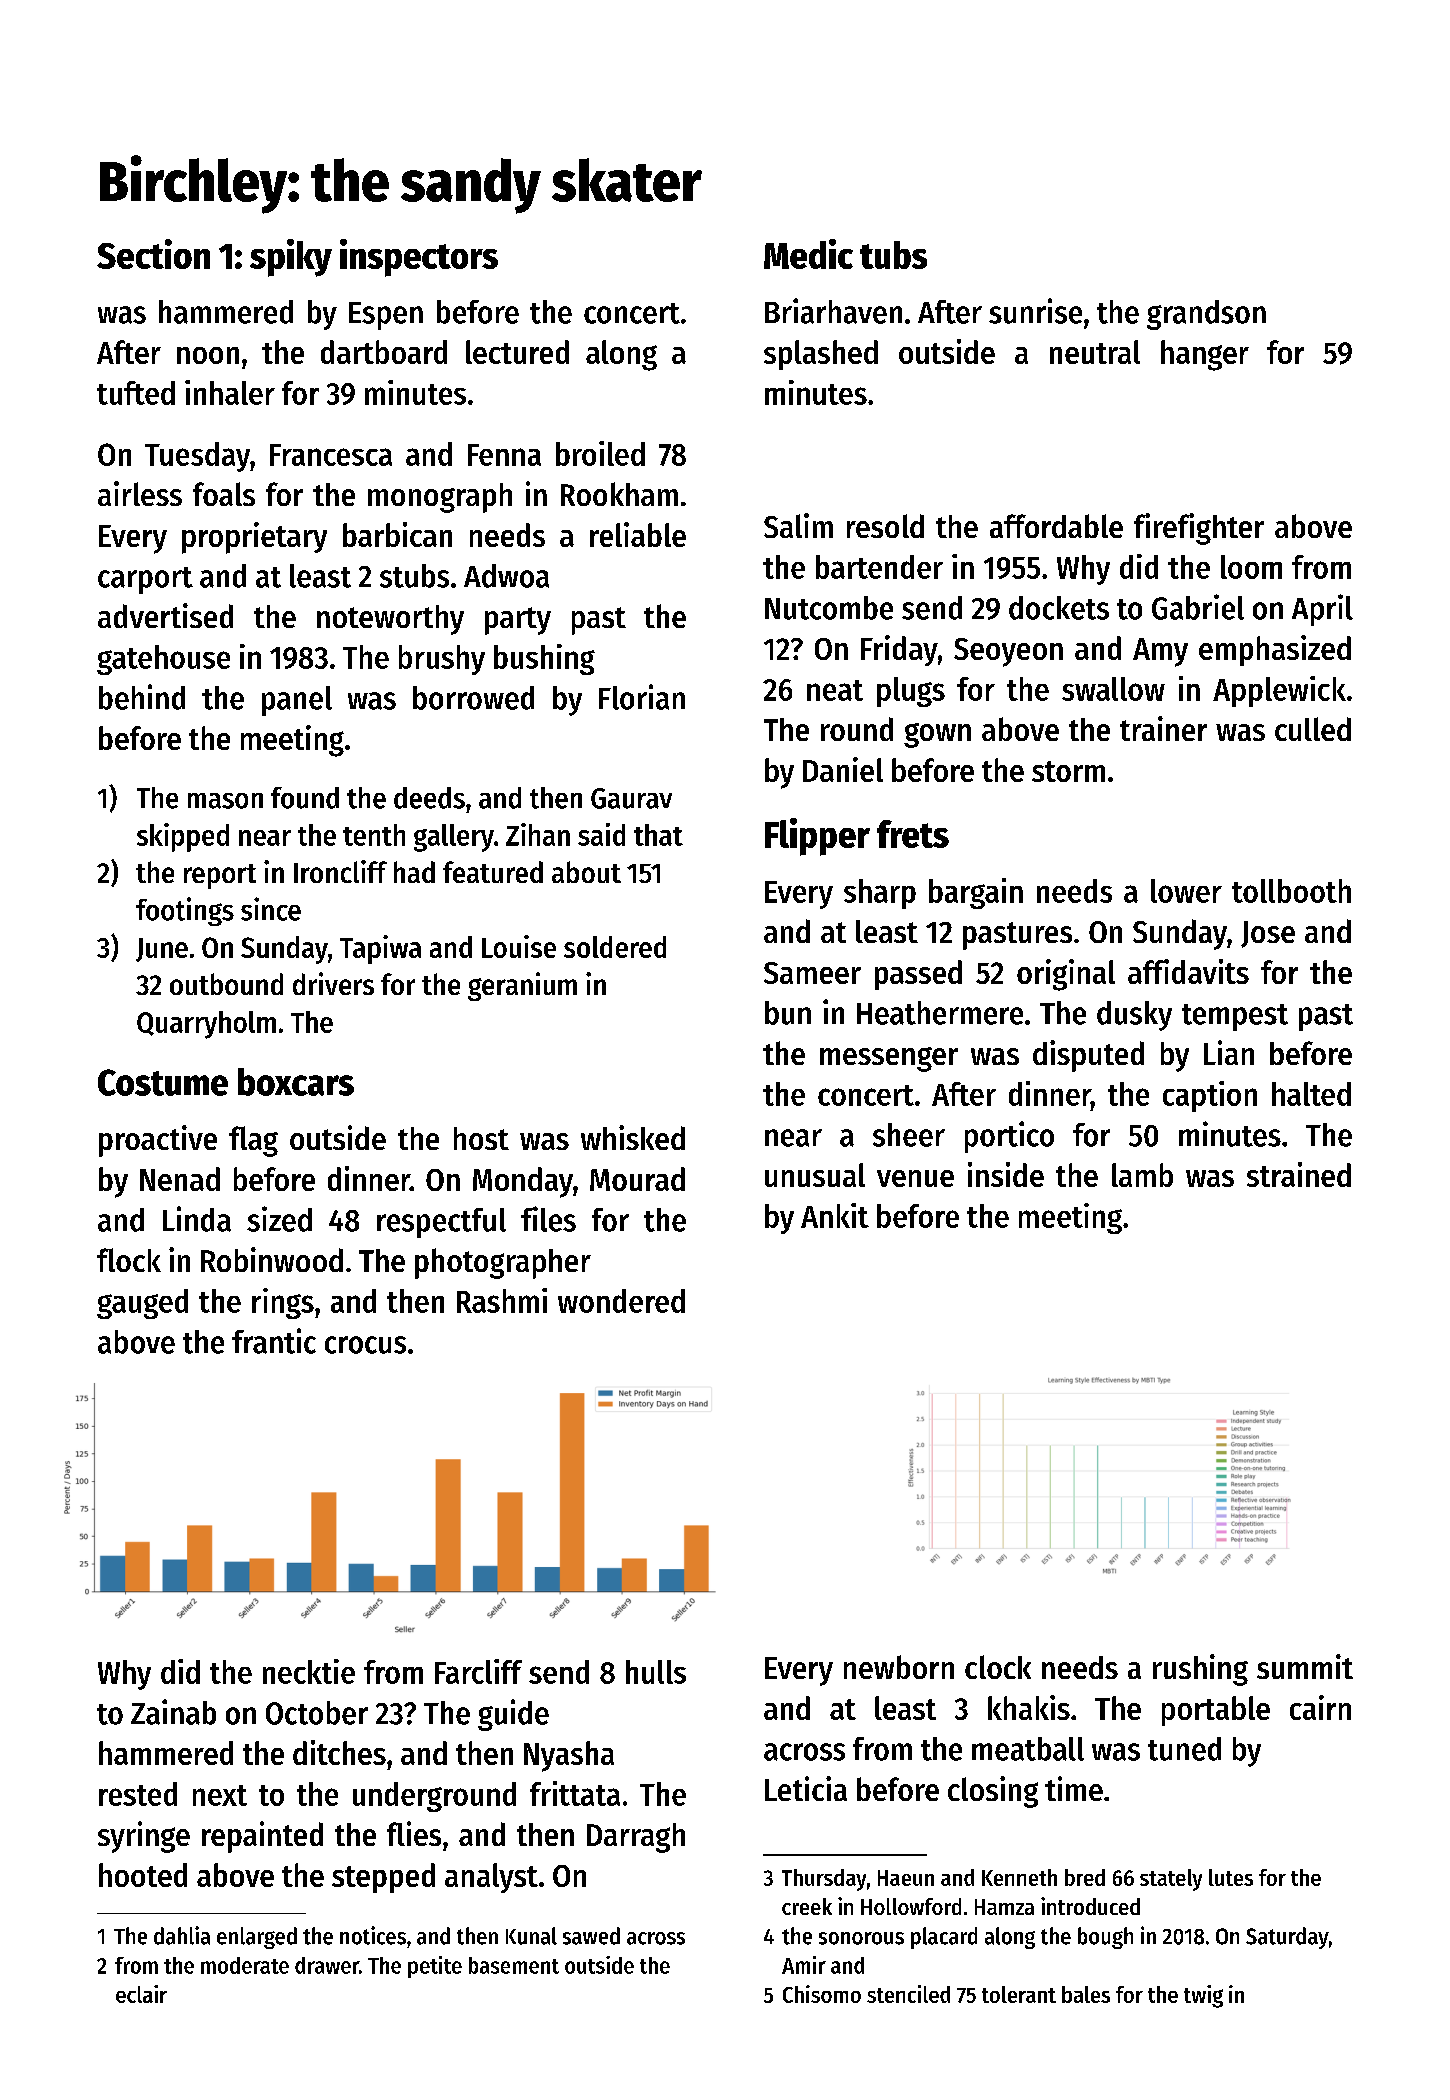 This page has width=1450, height=2100. Describe the element at coordinates (1305, 1666) in the page. I see `summit` at that location.
